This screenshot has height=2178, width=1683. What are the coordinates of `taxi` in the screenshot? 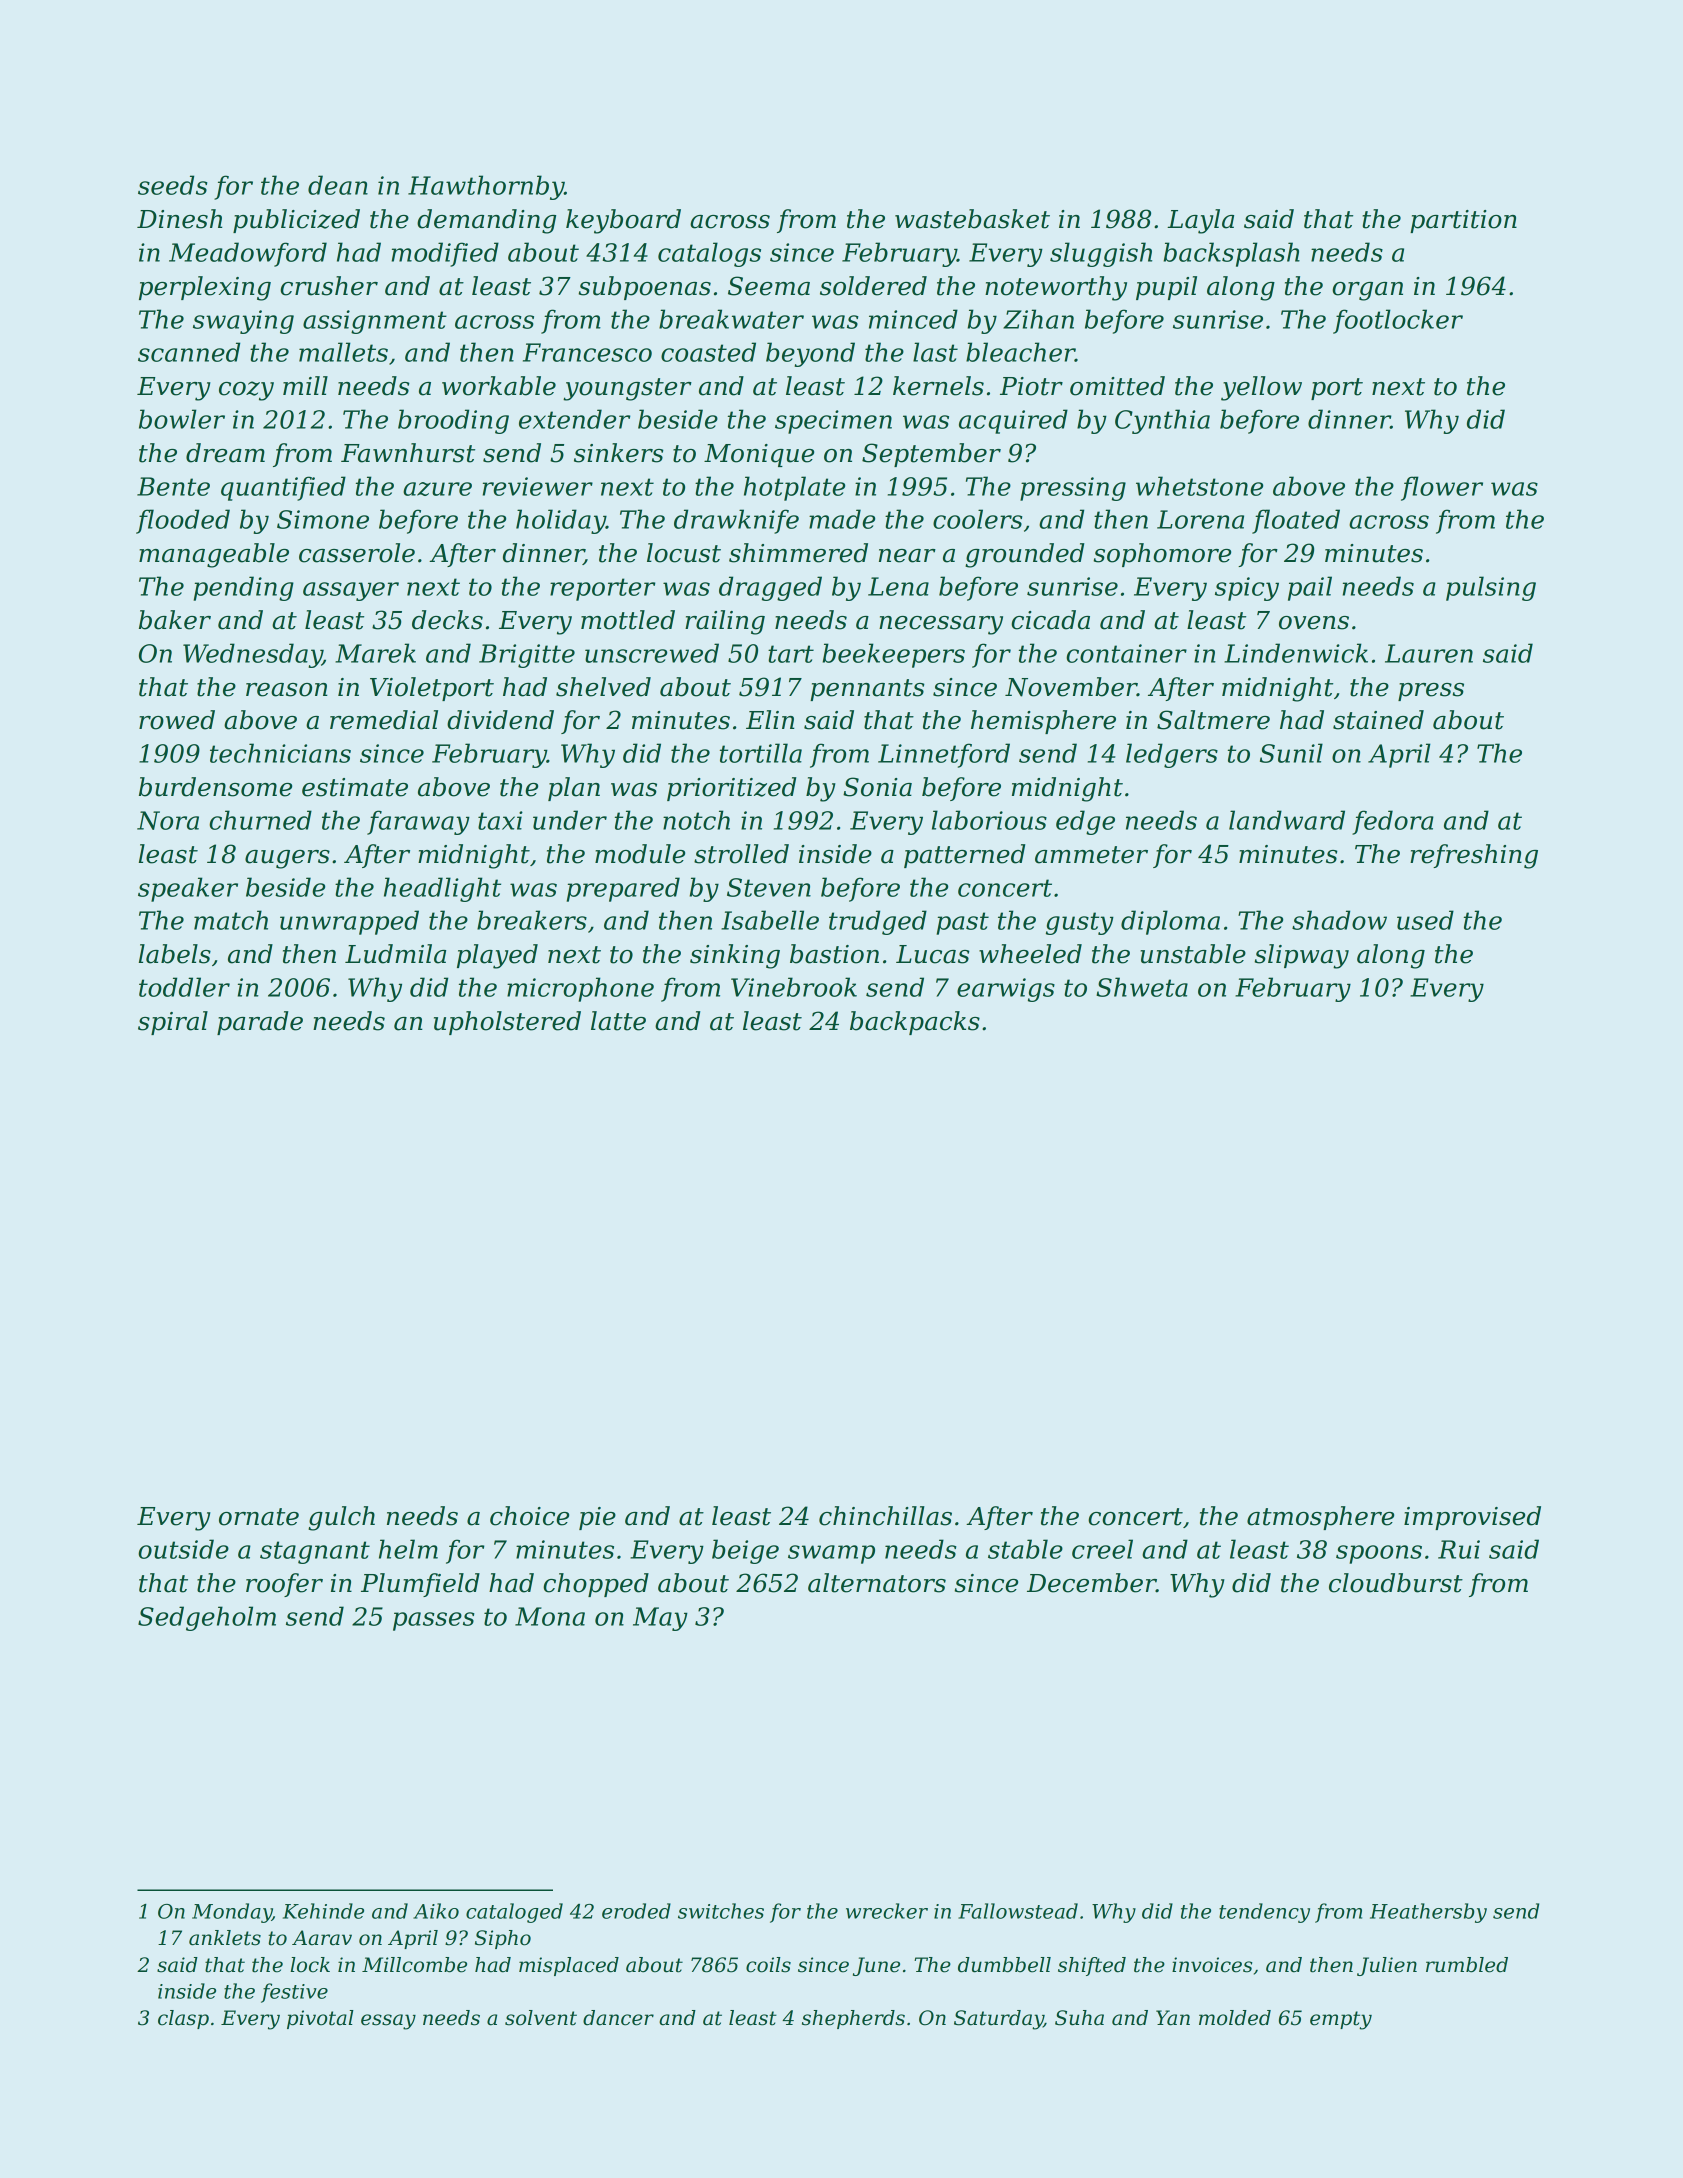 It's located at (500, 820).
